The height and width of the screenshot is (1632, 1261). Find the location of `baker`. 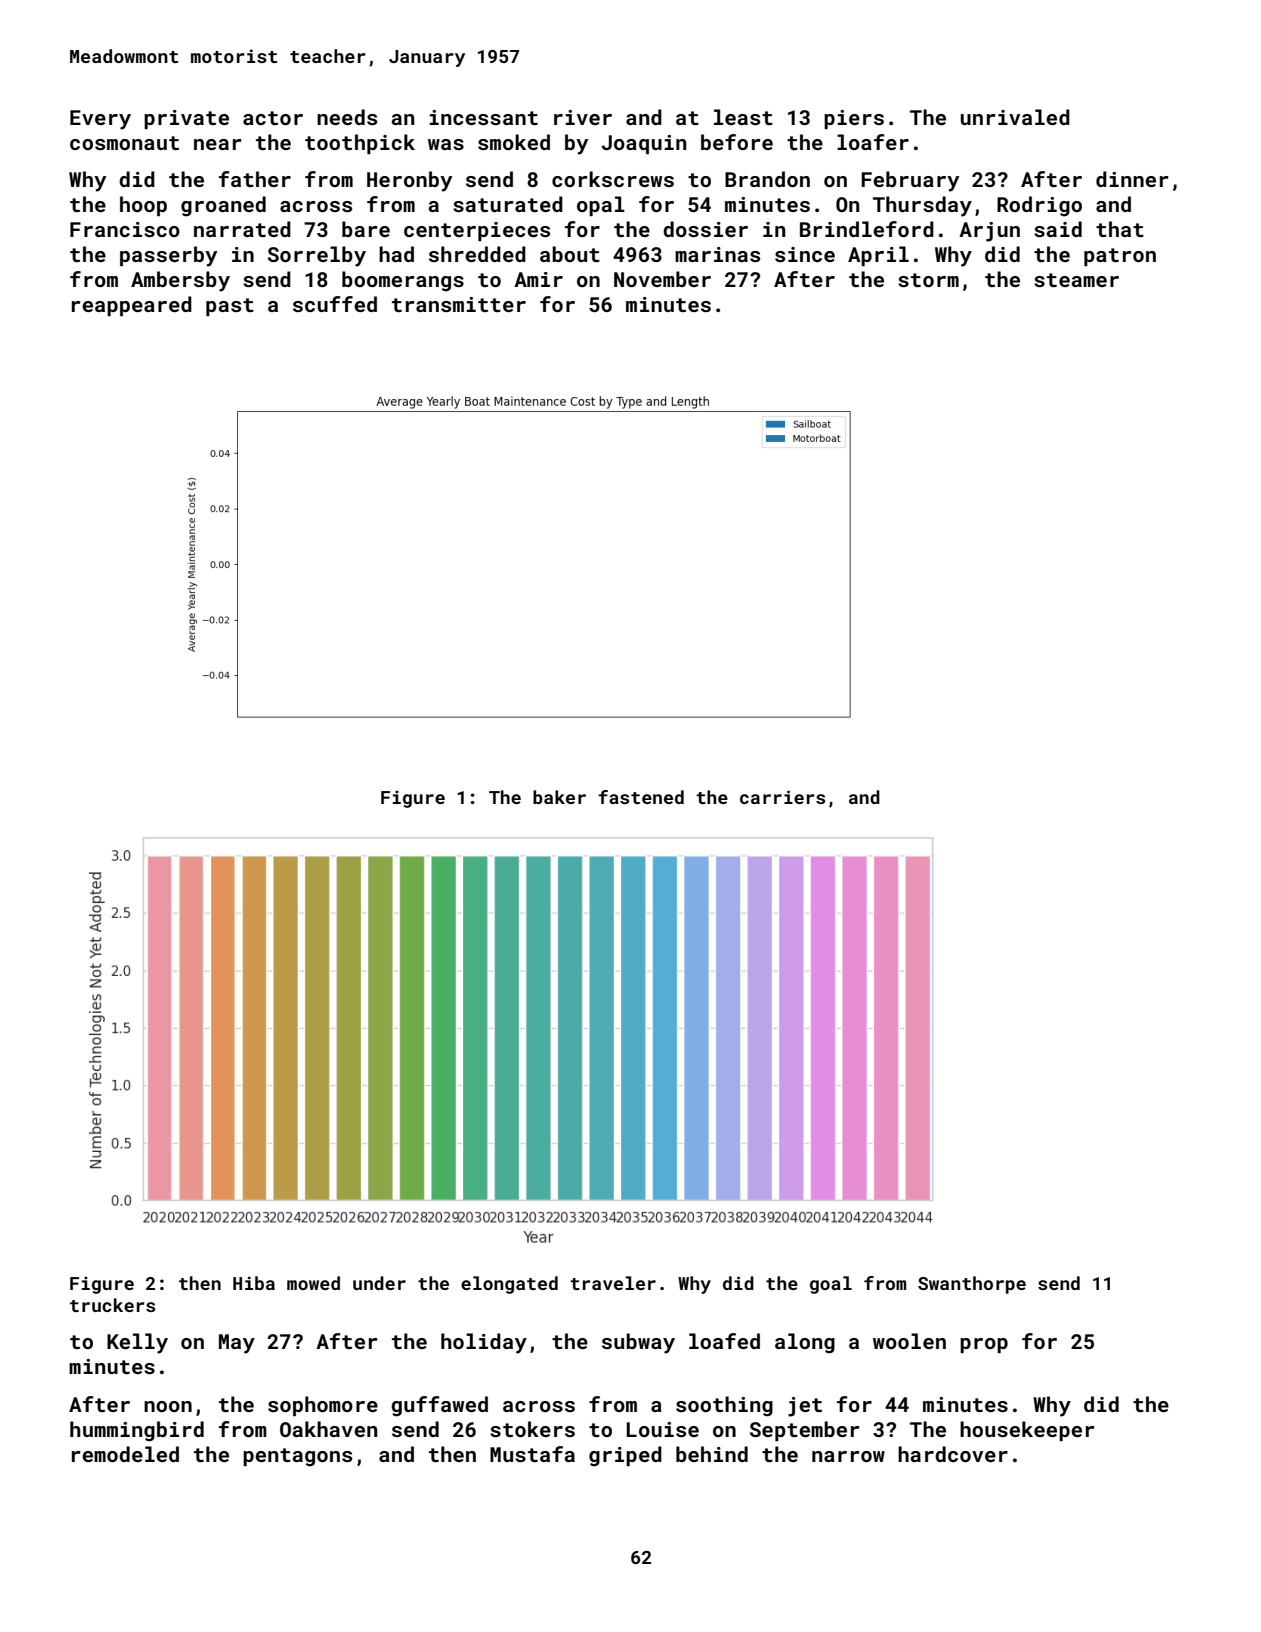

baker is located at coordinates (559, 797).
